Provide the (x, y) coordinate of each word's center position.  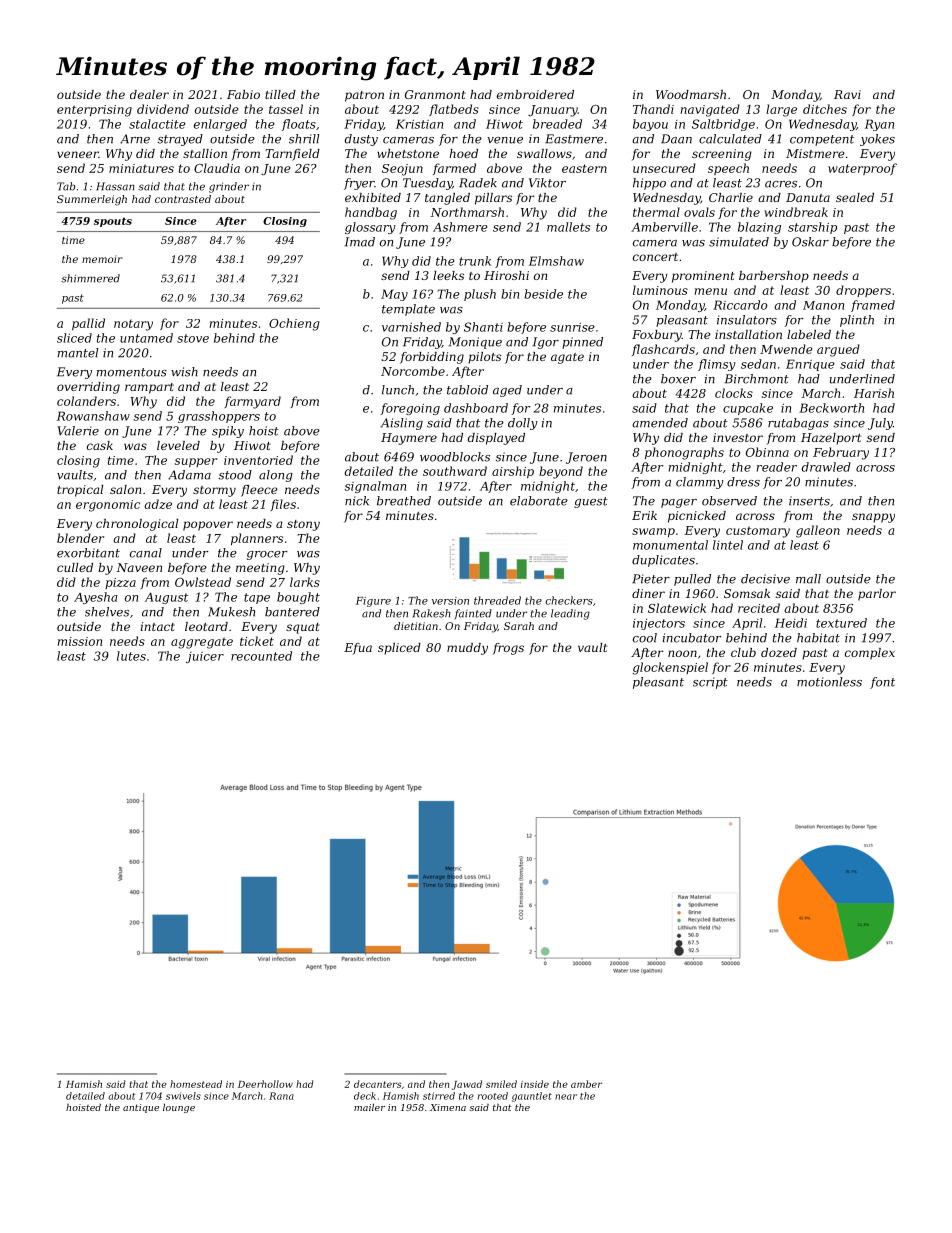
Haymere (409, 439)
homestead (196, 1084)
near (566, 1097)
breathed (404, 501)
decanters (377, 1084)
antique (141, 1108)
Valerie (78, 431)
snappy (873, 518)
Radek (478, 183)
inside (535, 1084)
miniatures (141, 168)
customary (758, 532)
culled (75, 567)
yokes (877, 140)
